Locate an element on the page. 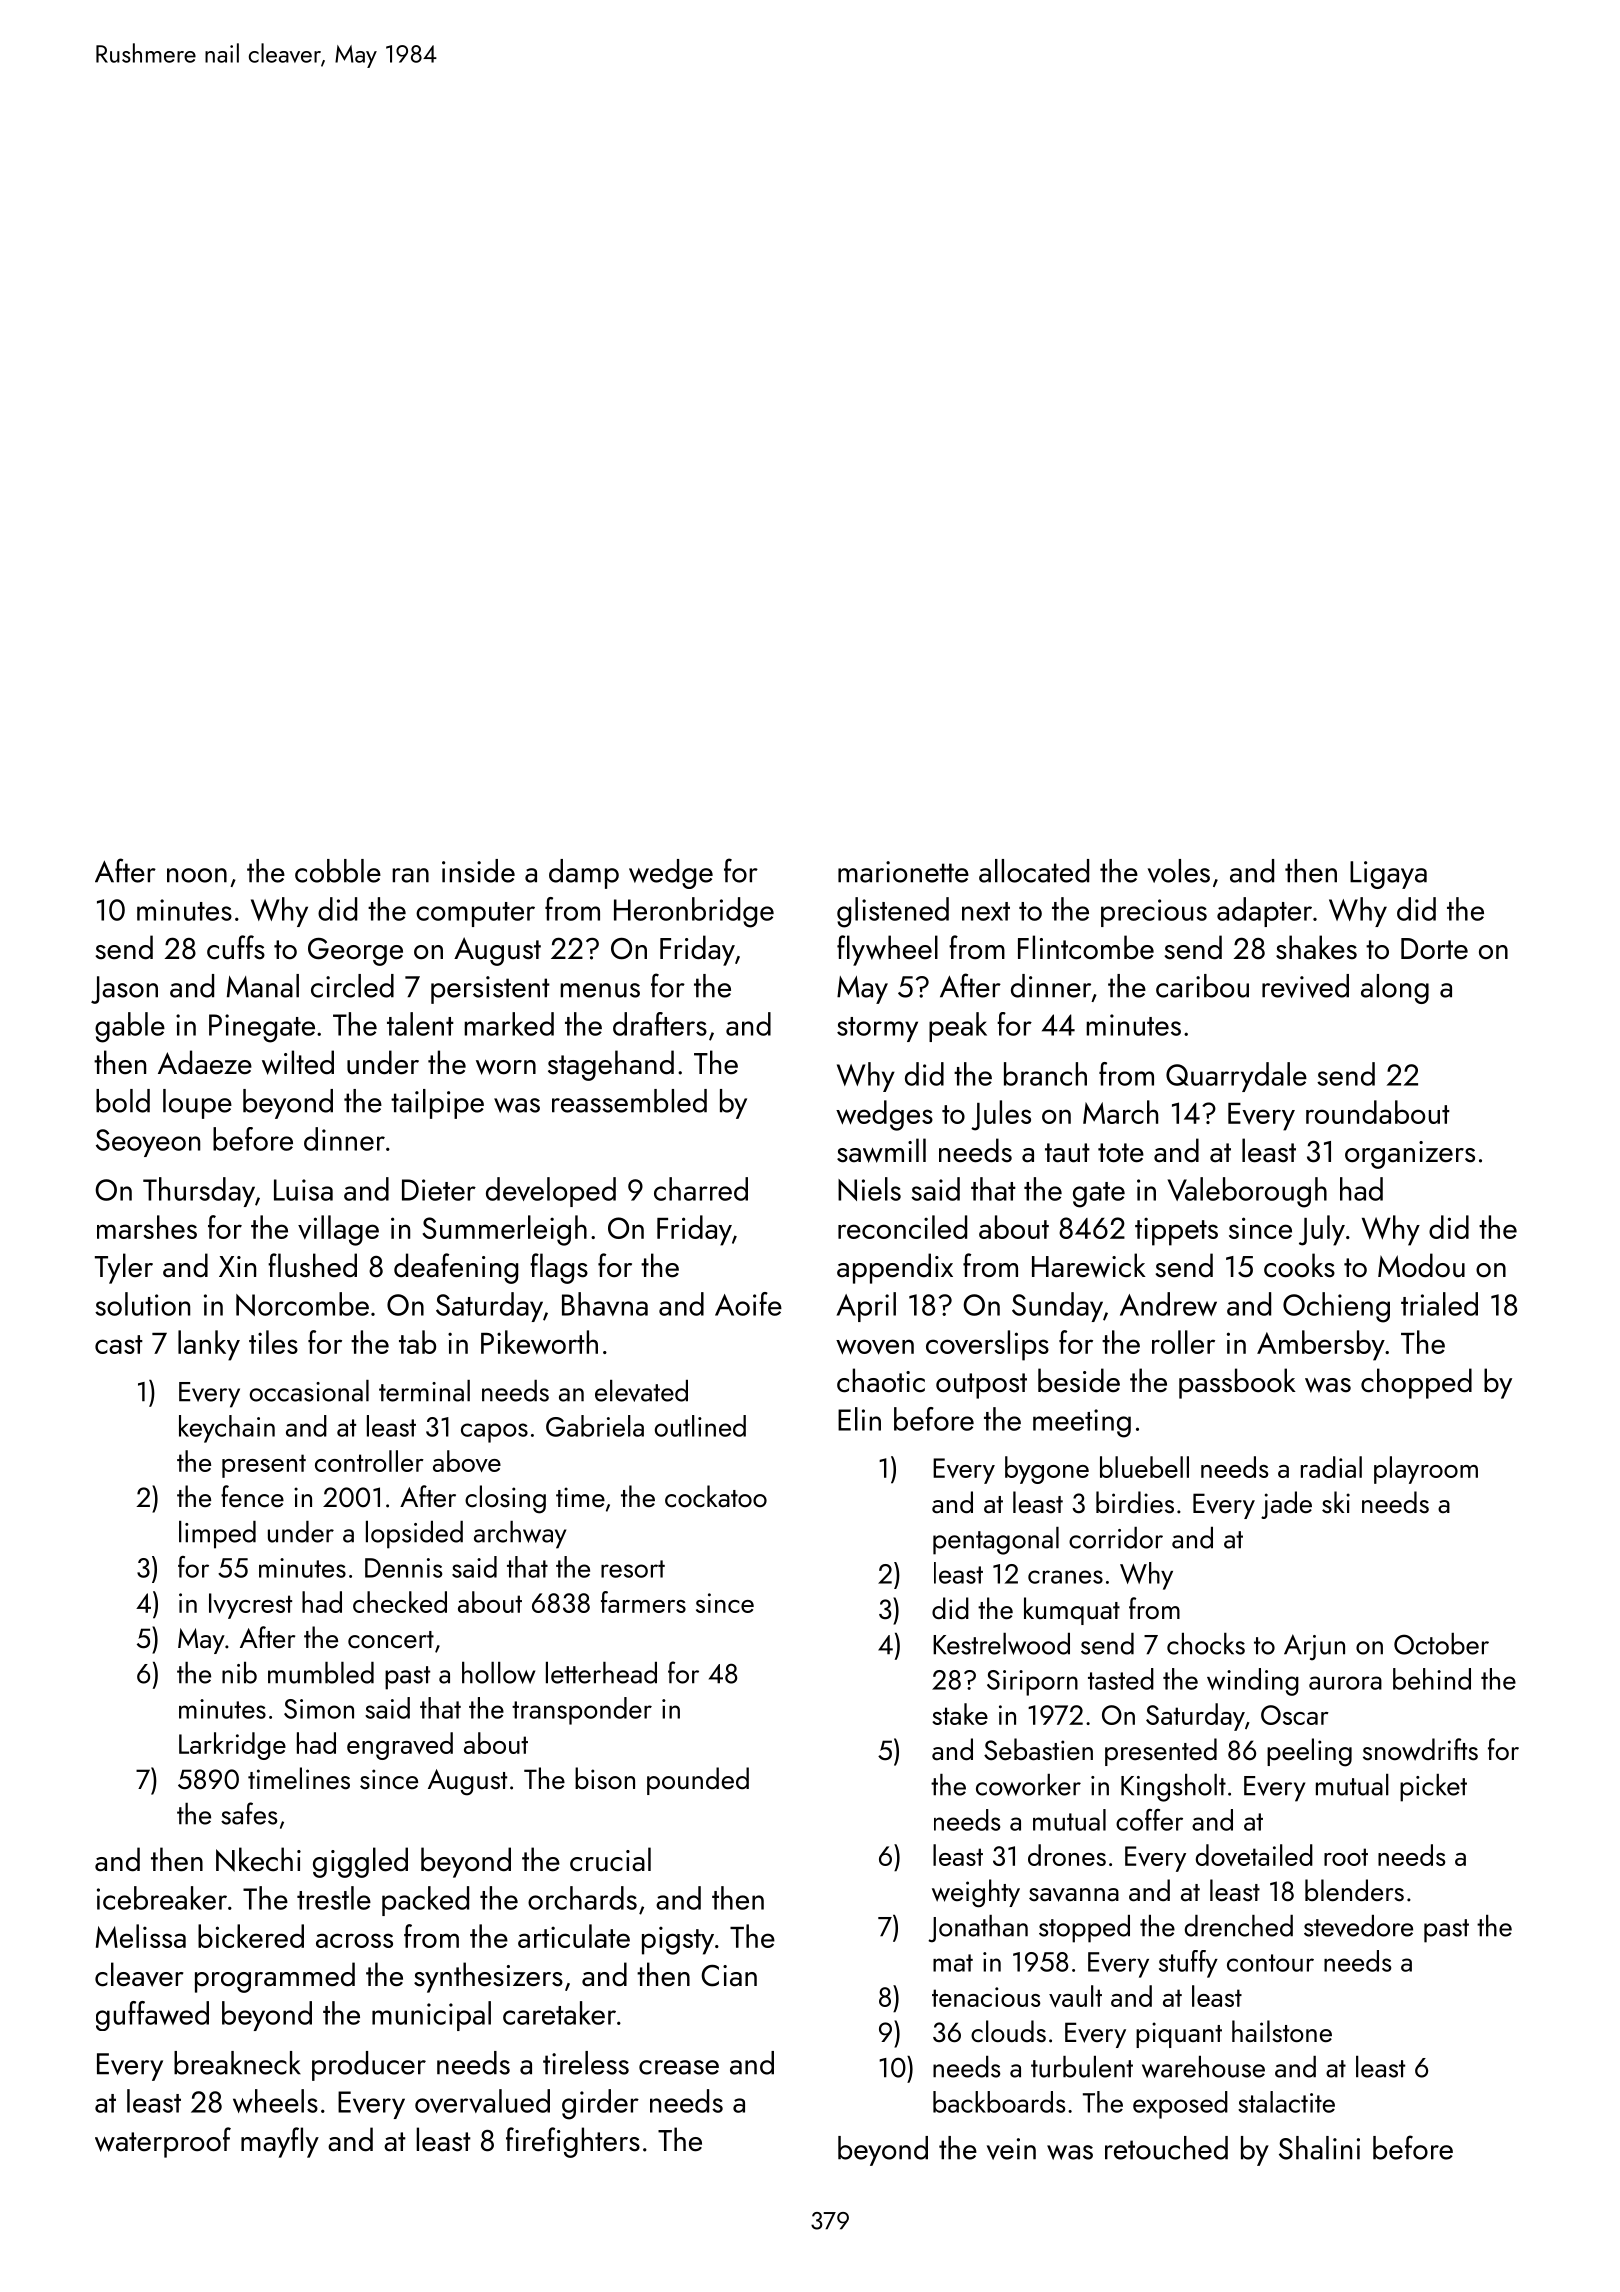 Image resolution: width=1620 pixels, height=2292 pixels. Arjun is located at coordinates (1314, 1647).
